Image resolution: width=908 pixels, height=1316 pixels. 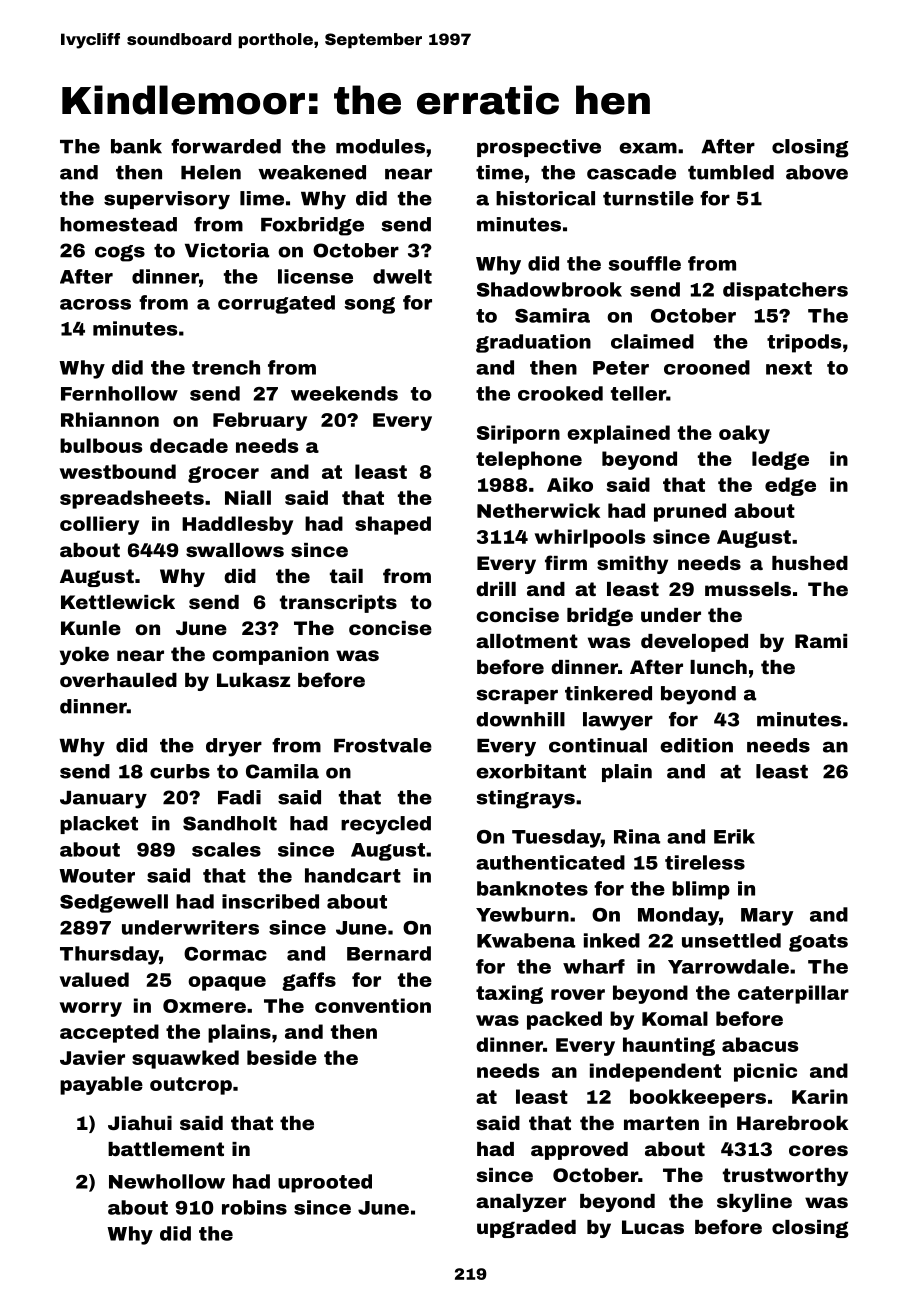 I want to click on Netherwick, so click(x=538, y=510).
